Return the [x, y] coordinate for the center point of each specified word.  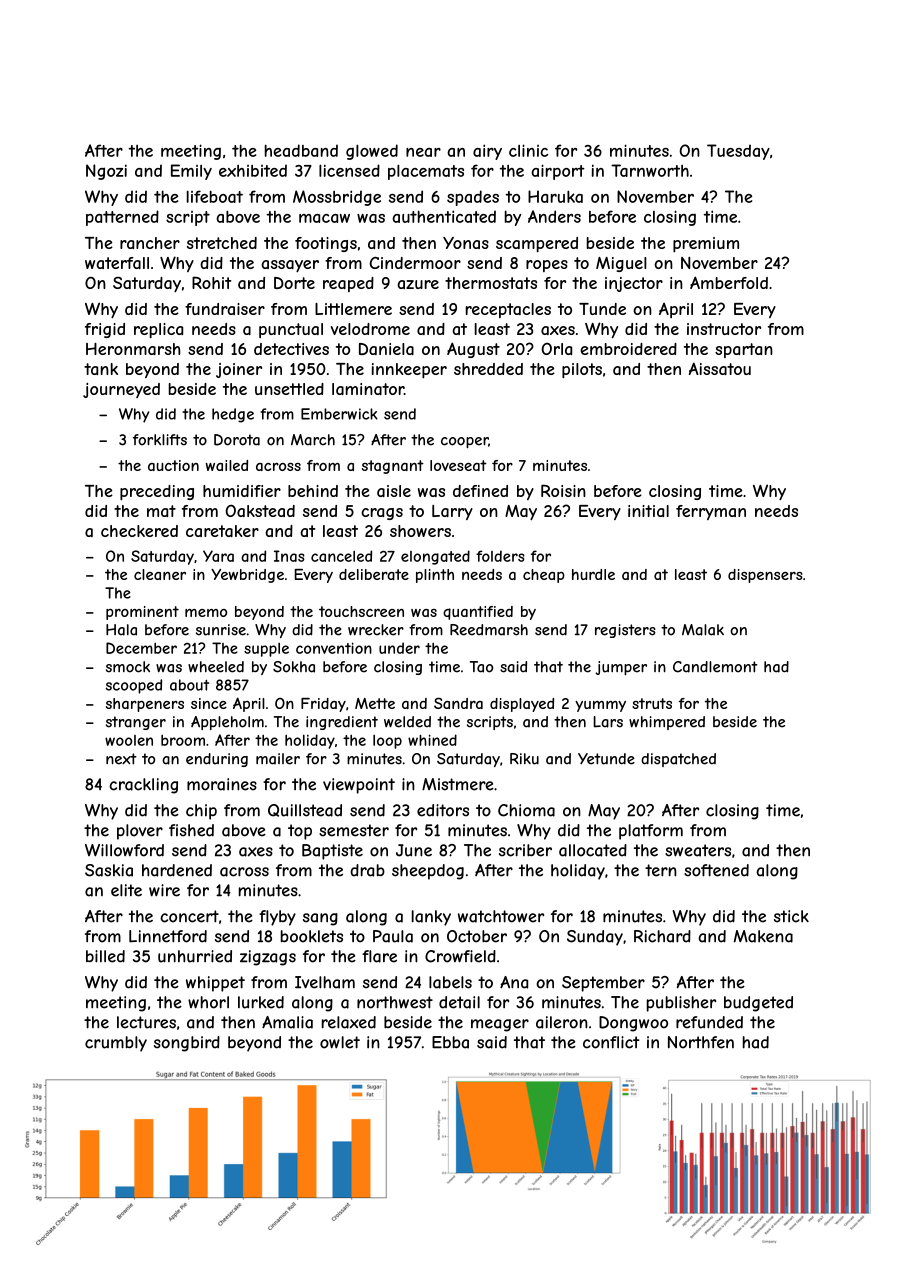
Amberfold [729, 282]
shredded [488, 369]
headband [301, 150]
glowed [372, 152]
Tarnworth [650, 170]
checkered [139, 531]
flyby [277, 918]
